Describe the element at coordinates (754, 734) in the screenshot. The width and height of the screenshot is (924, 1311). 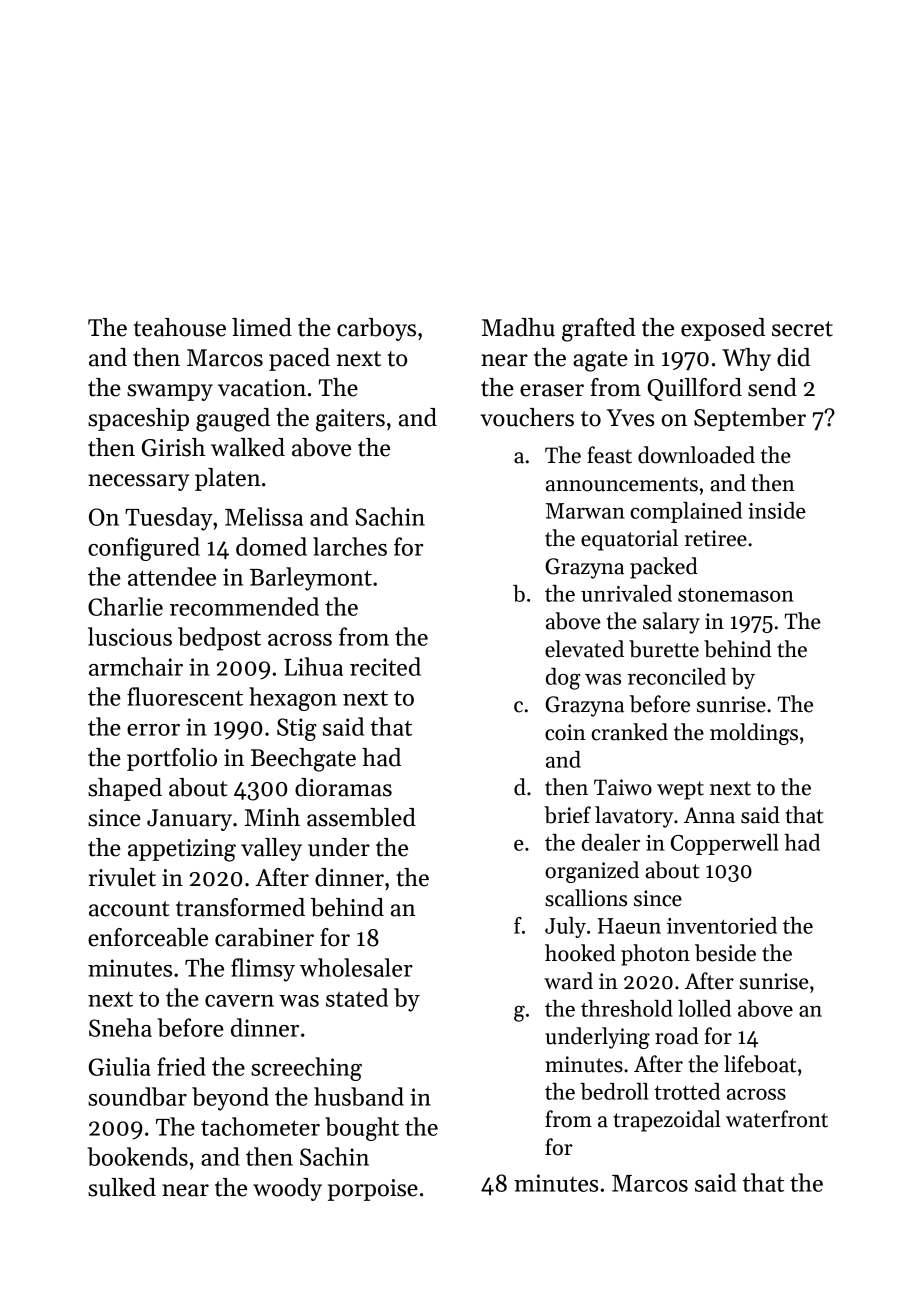
I see `moldings` at that location.
